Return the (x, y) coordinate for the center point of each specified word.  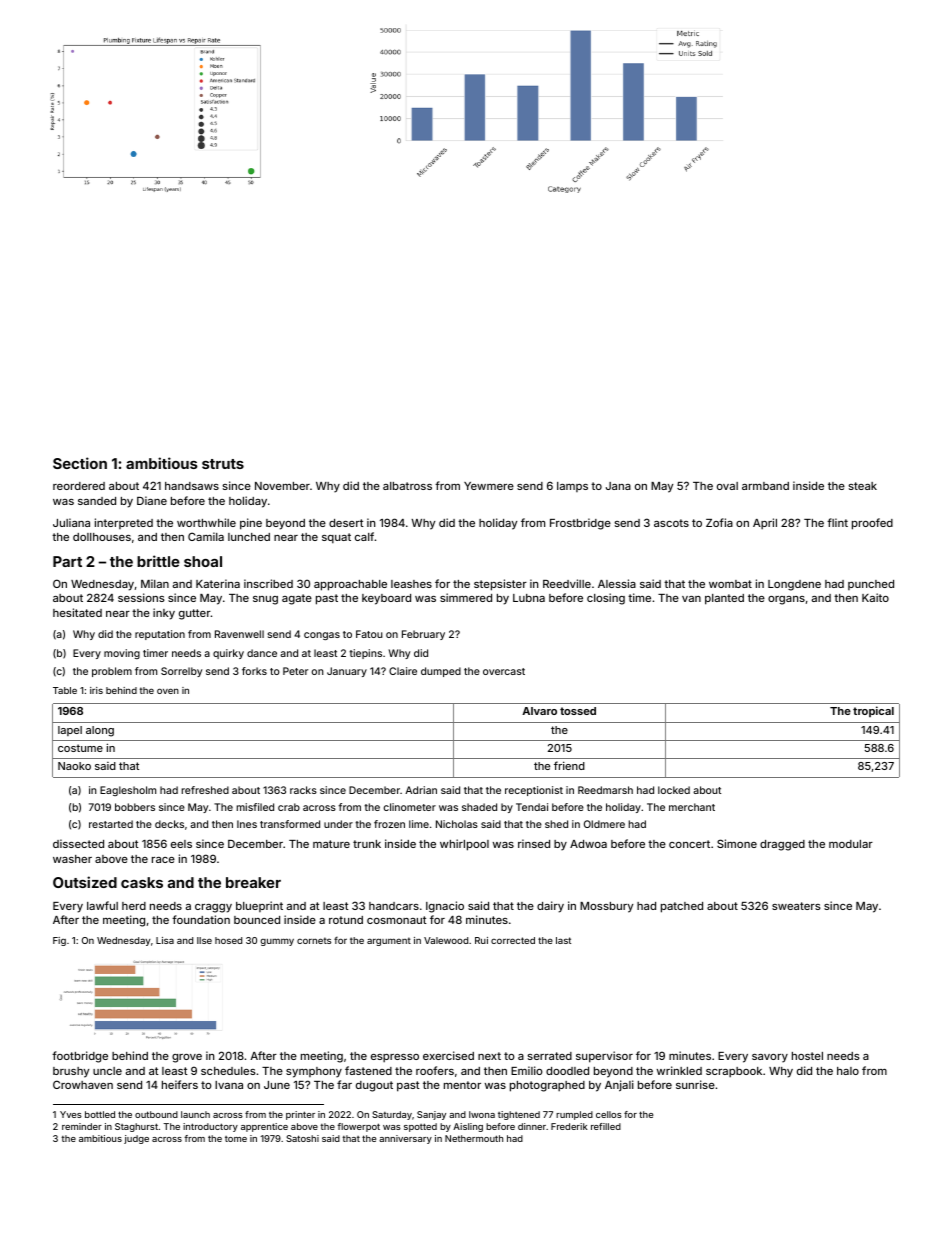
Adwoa (588, 844)
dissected (78, 843)
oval (727, 486)
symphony (314, 1072)
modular (851, 844)
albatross (407, 486)
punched (871, 585)
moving (122, 654)
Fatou (369, 634)
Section (80, 463)
